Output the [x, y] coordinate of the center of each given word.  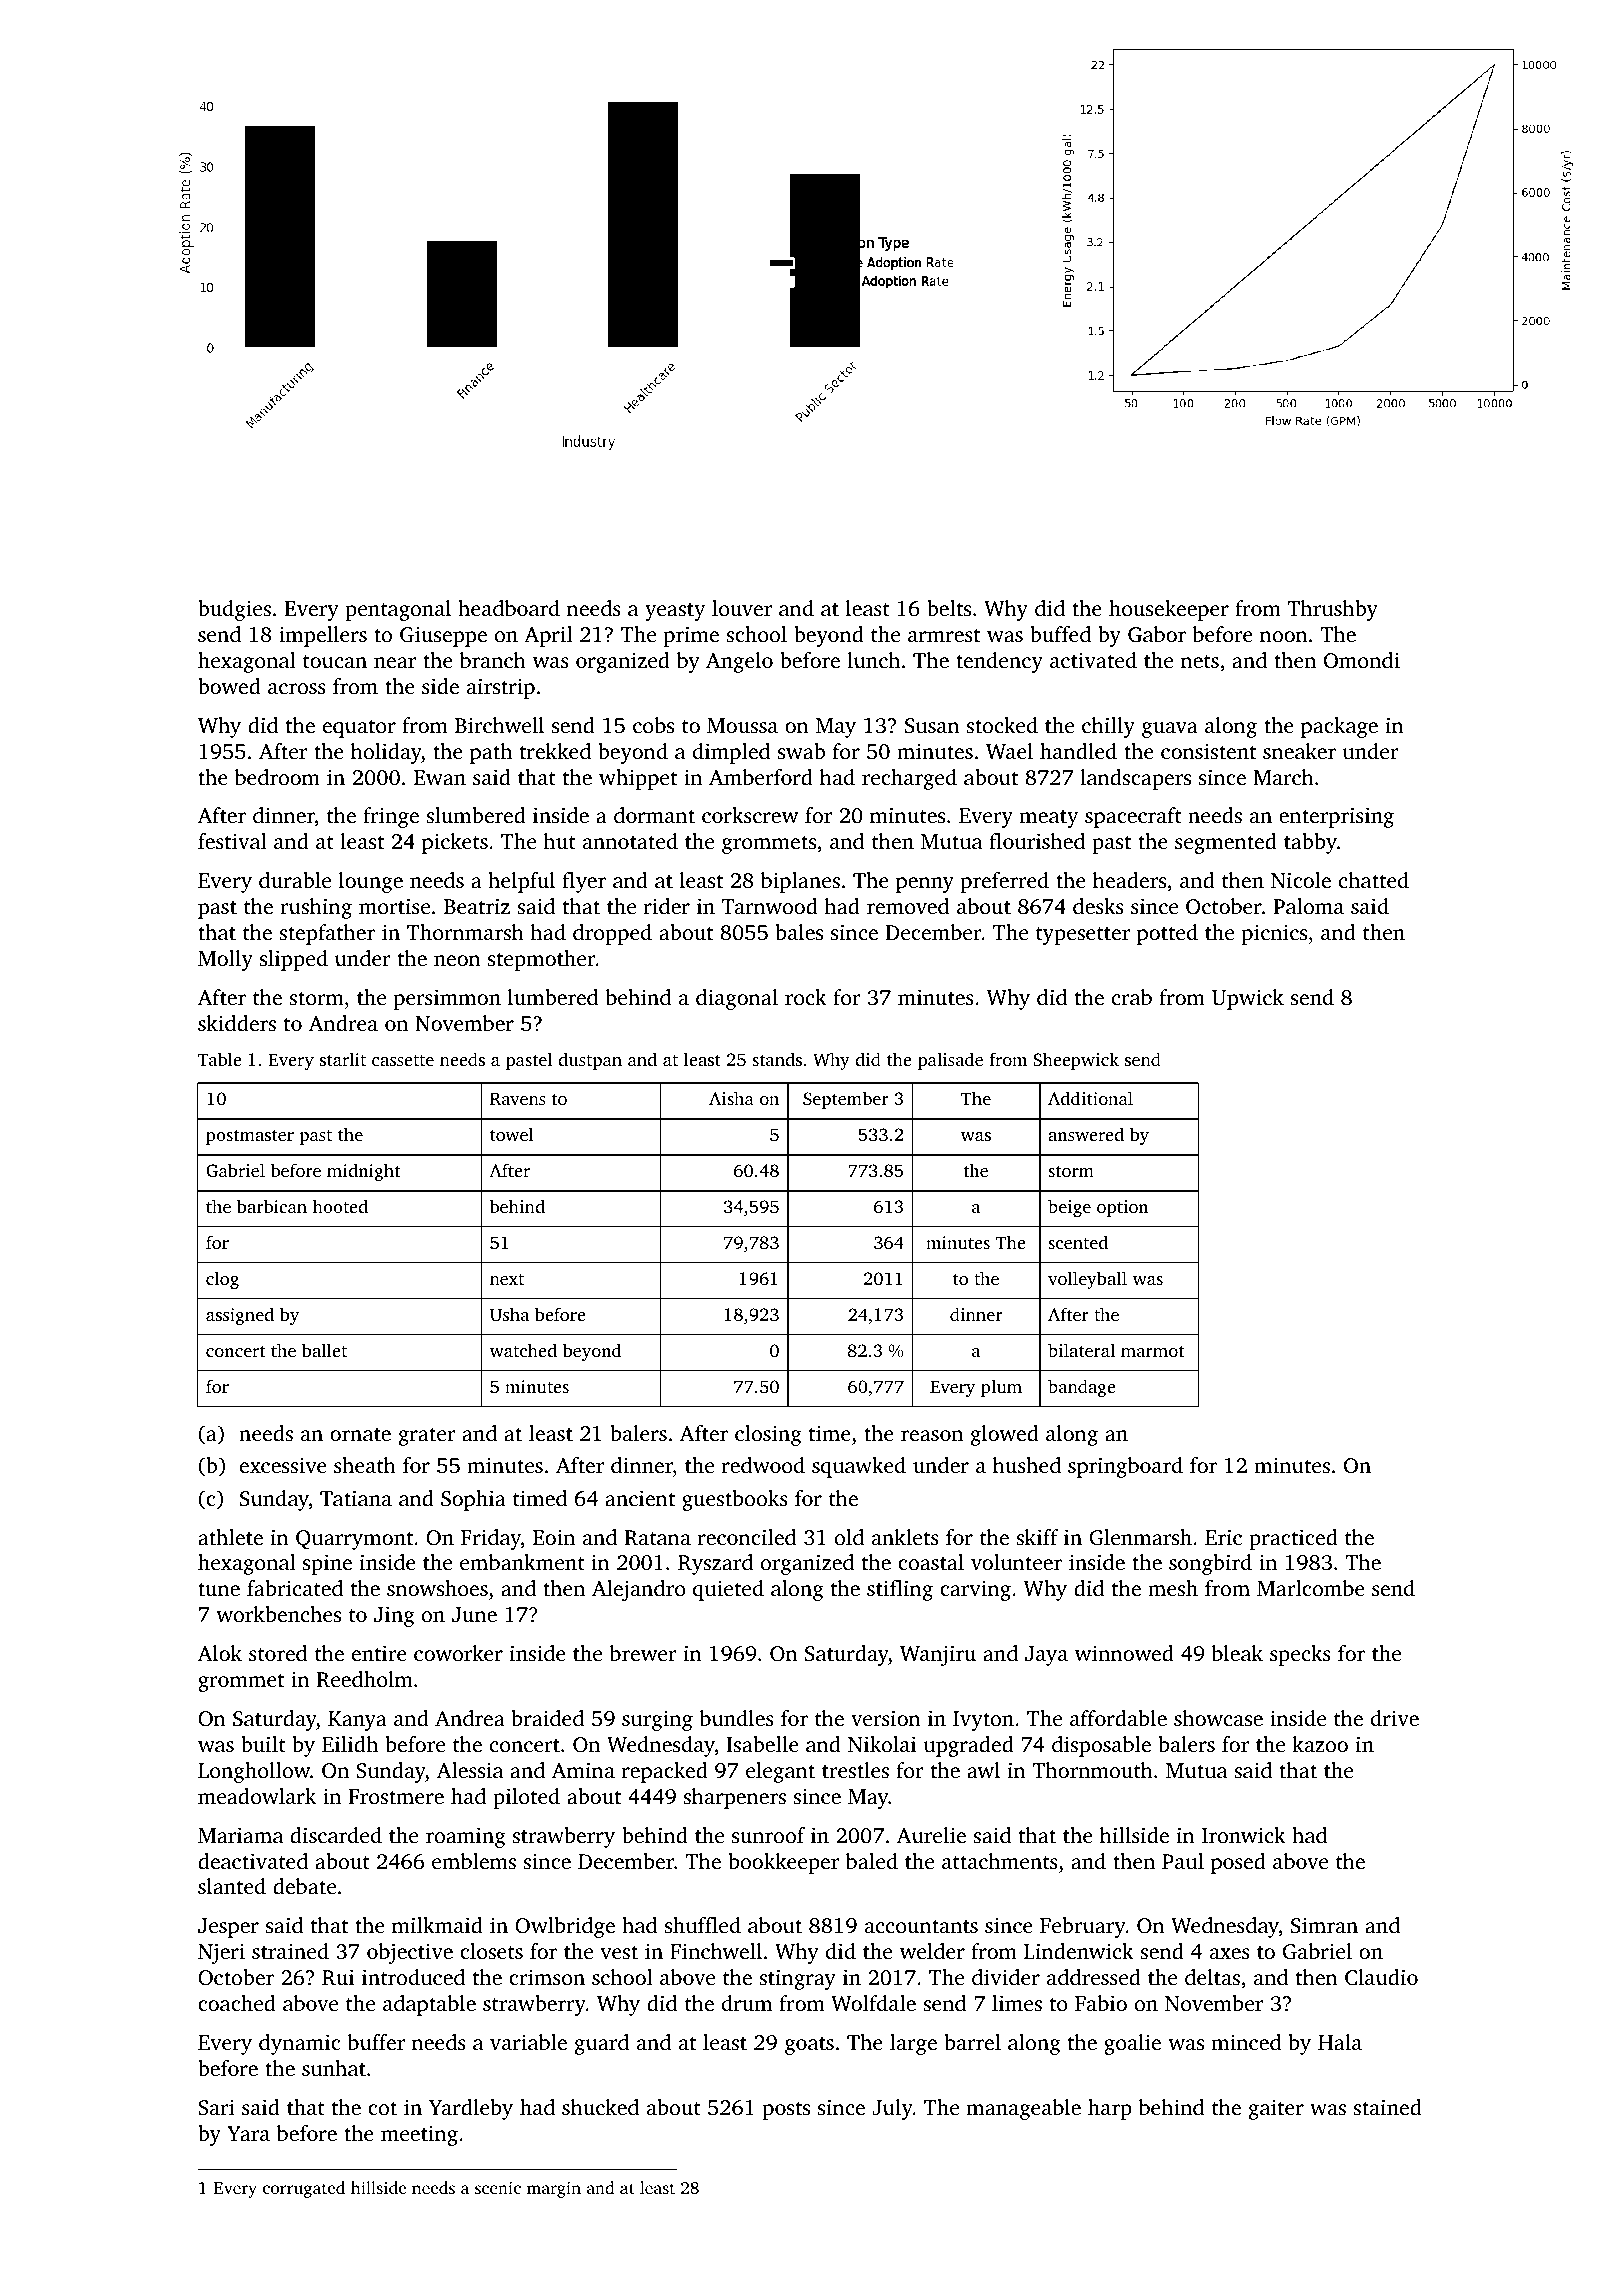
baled [872, 1861]
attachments [1000, 1861]
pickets [455, 843]
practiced [1293, 1539]
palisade [950, 1061]
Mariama [240, 1835]
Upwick [1248, 999]
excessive [283, 1465]
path [491, 753]
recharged [909, 779]
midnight [363, 1172]
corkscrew [750, 815]
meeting [419, 2135]
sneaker [1299, 751]
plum [1001, 1388]
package [1339, 727]
